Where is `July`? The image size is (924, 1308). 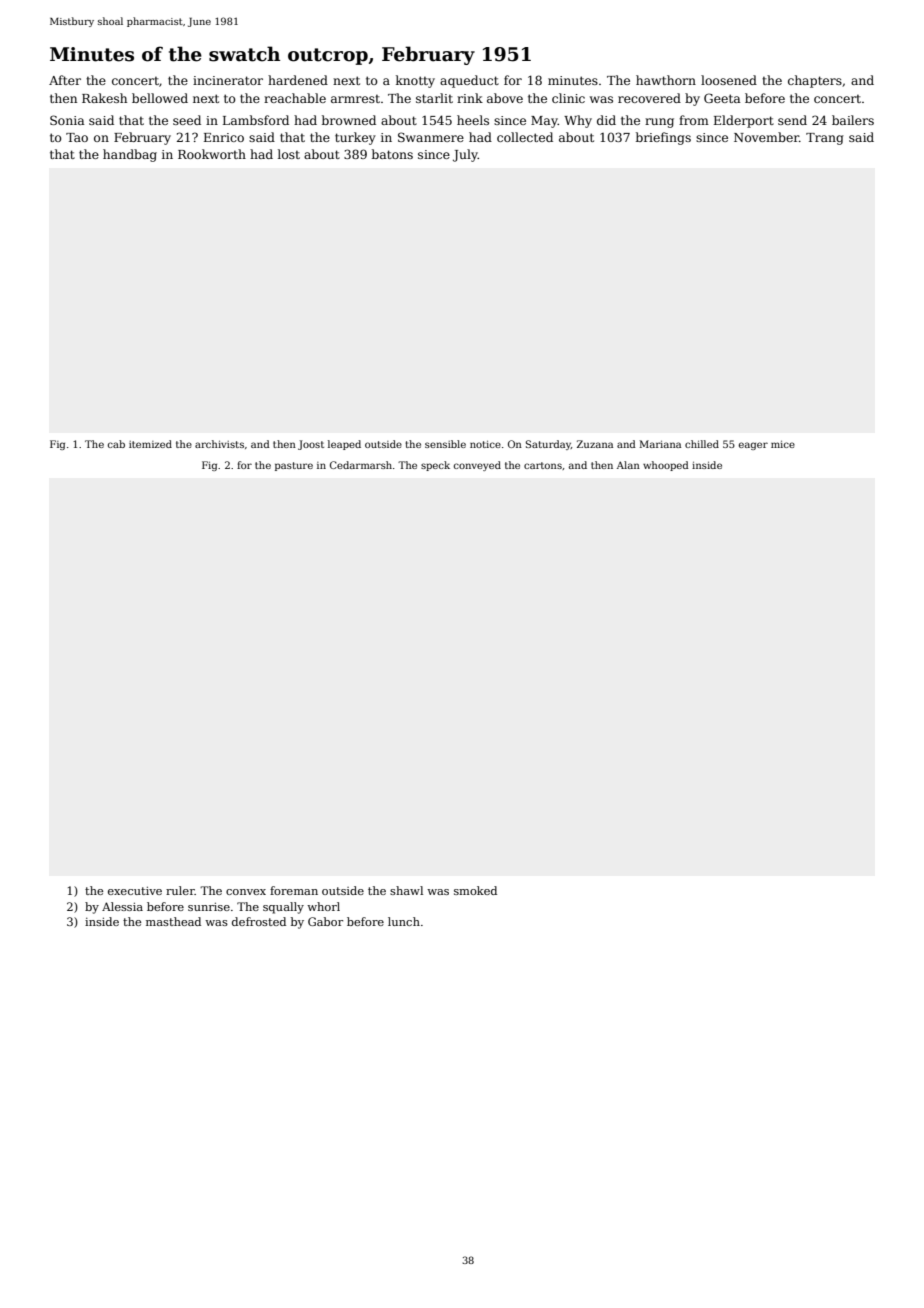
July is located at coordinates (465, 155).
